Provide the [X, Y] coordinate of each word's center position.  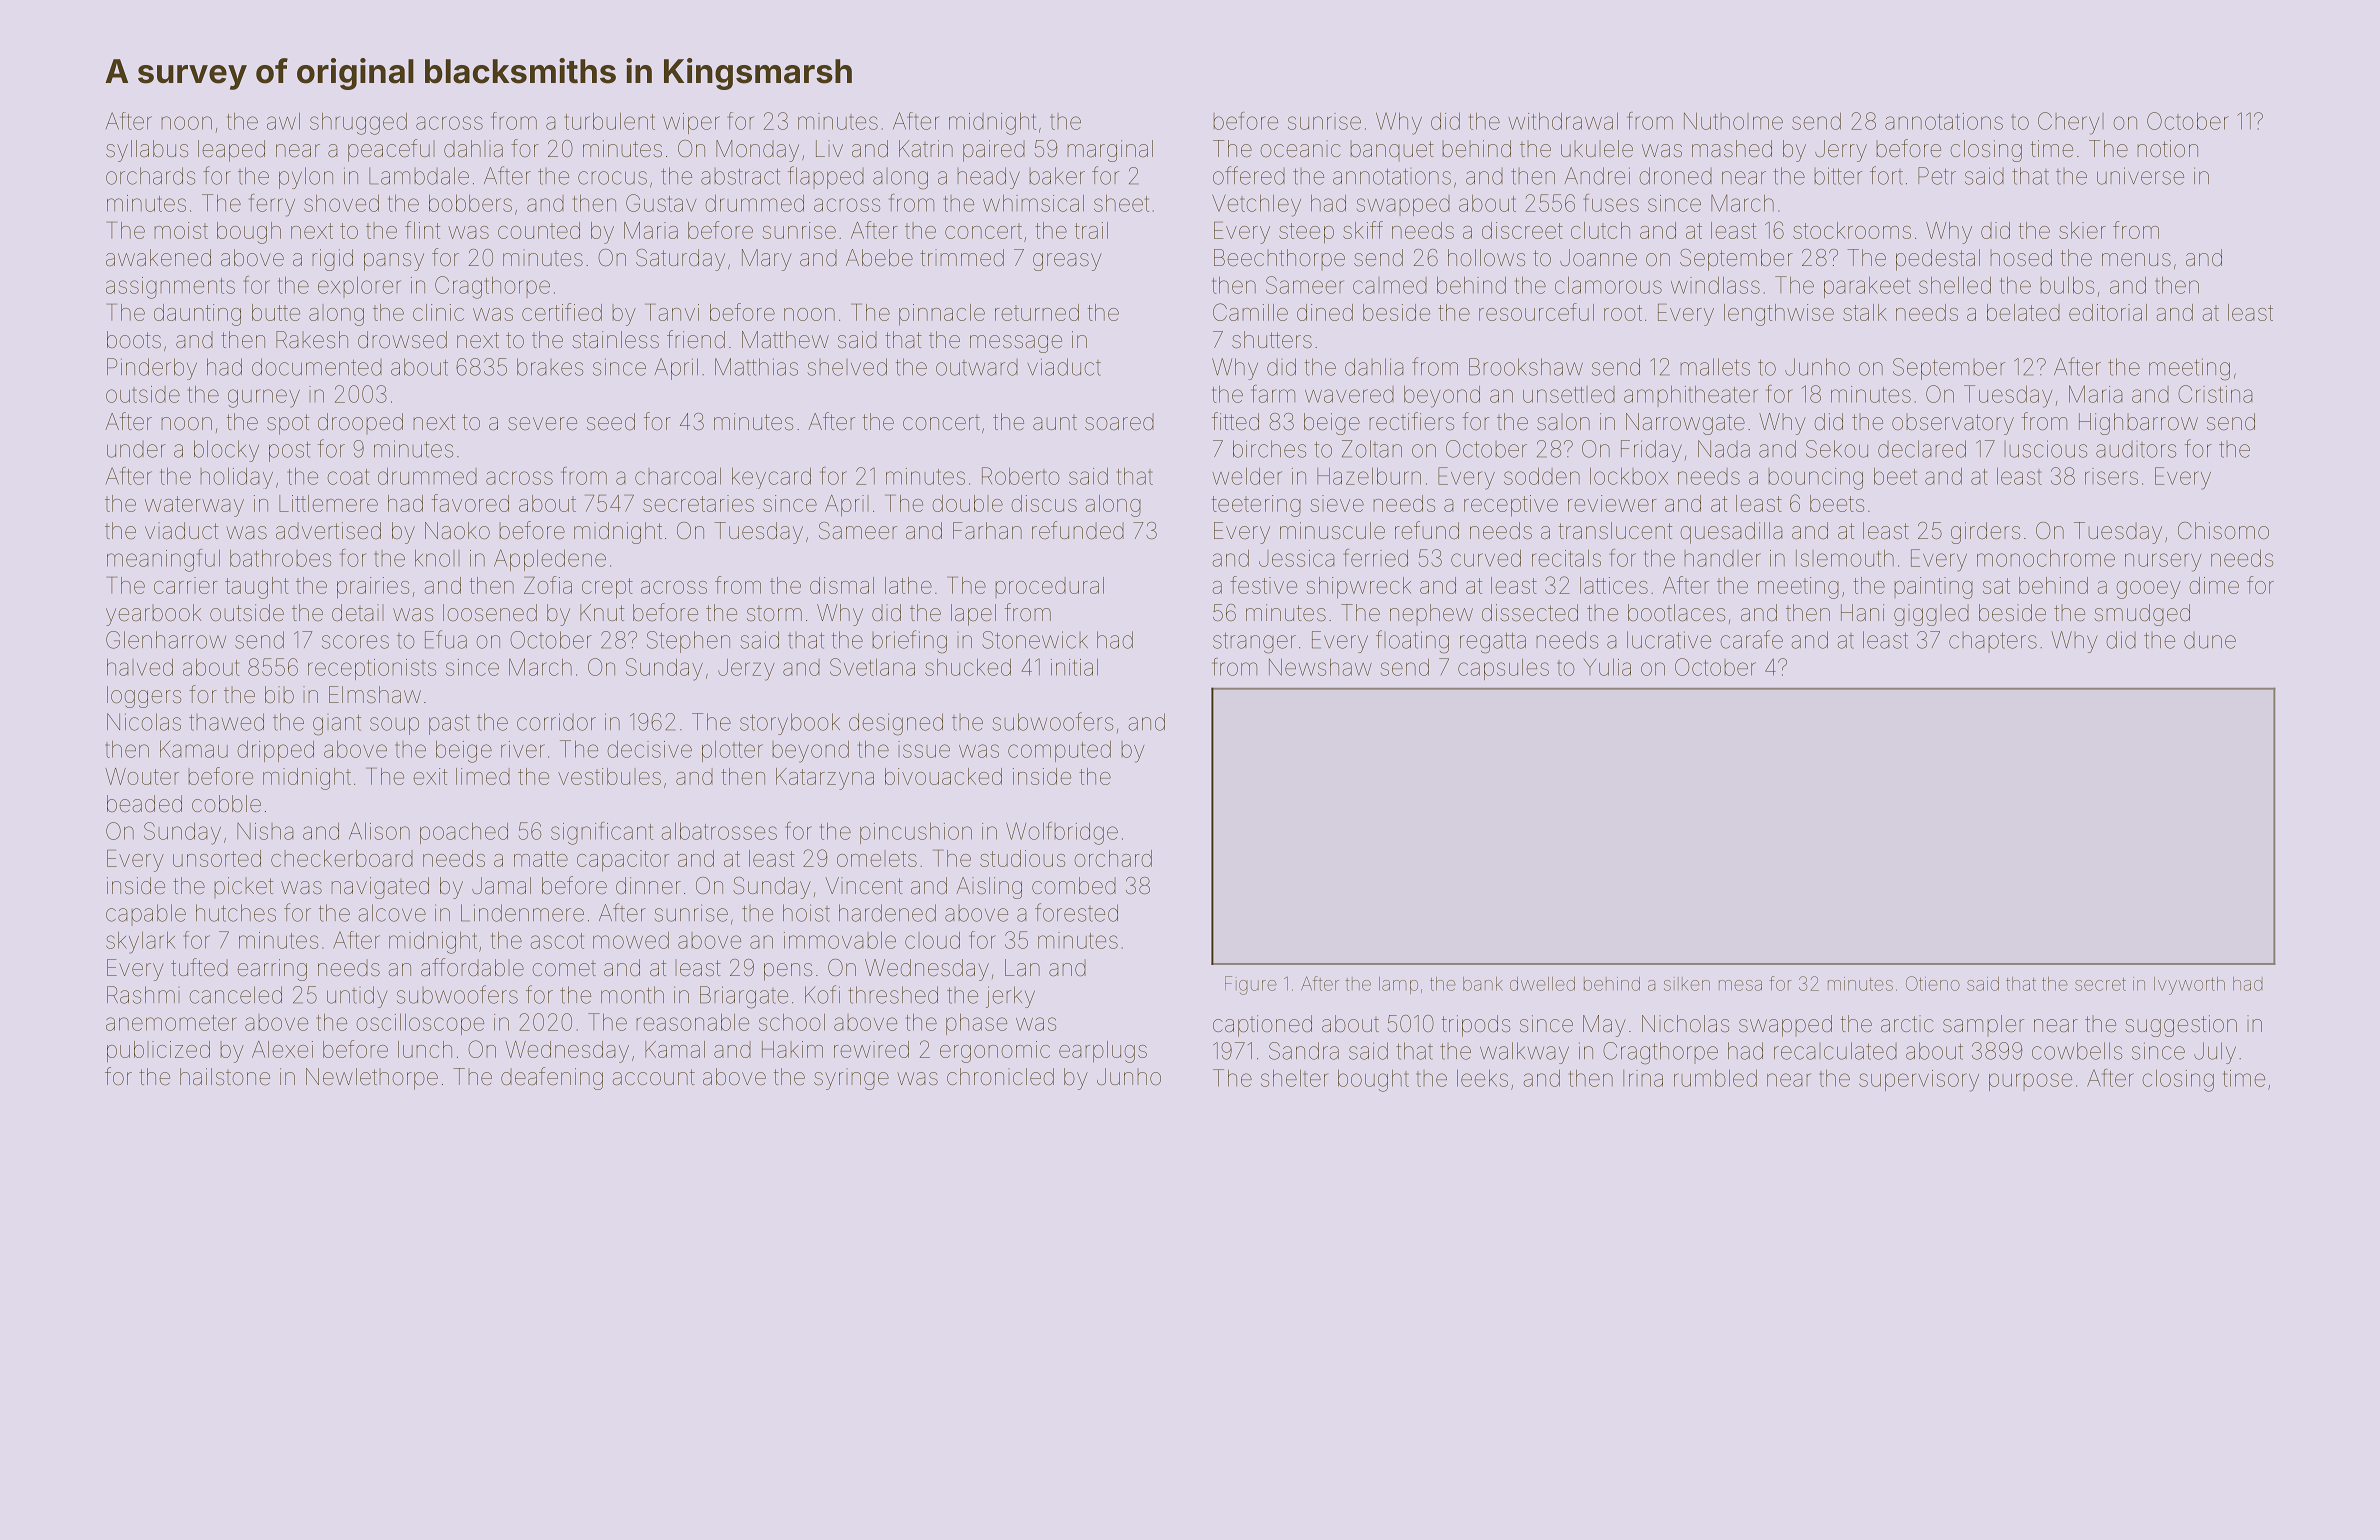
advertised [328, 531]
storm [774, 613]
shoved [341, 203]
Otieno [1933, 983]
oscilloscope [420, 1024]
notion [2167, 148]
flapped [826, 177]
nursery [2163, 562]
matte [541, 859]
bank [1483, 984]
